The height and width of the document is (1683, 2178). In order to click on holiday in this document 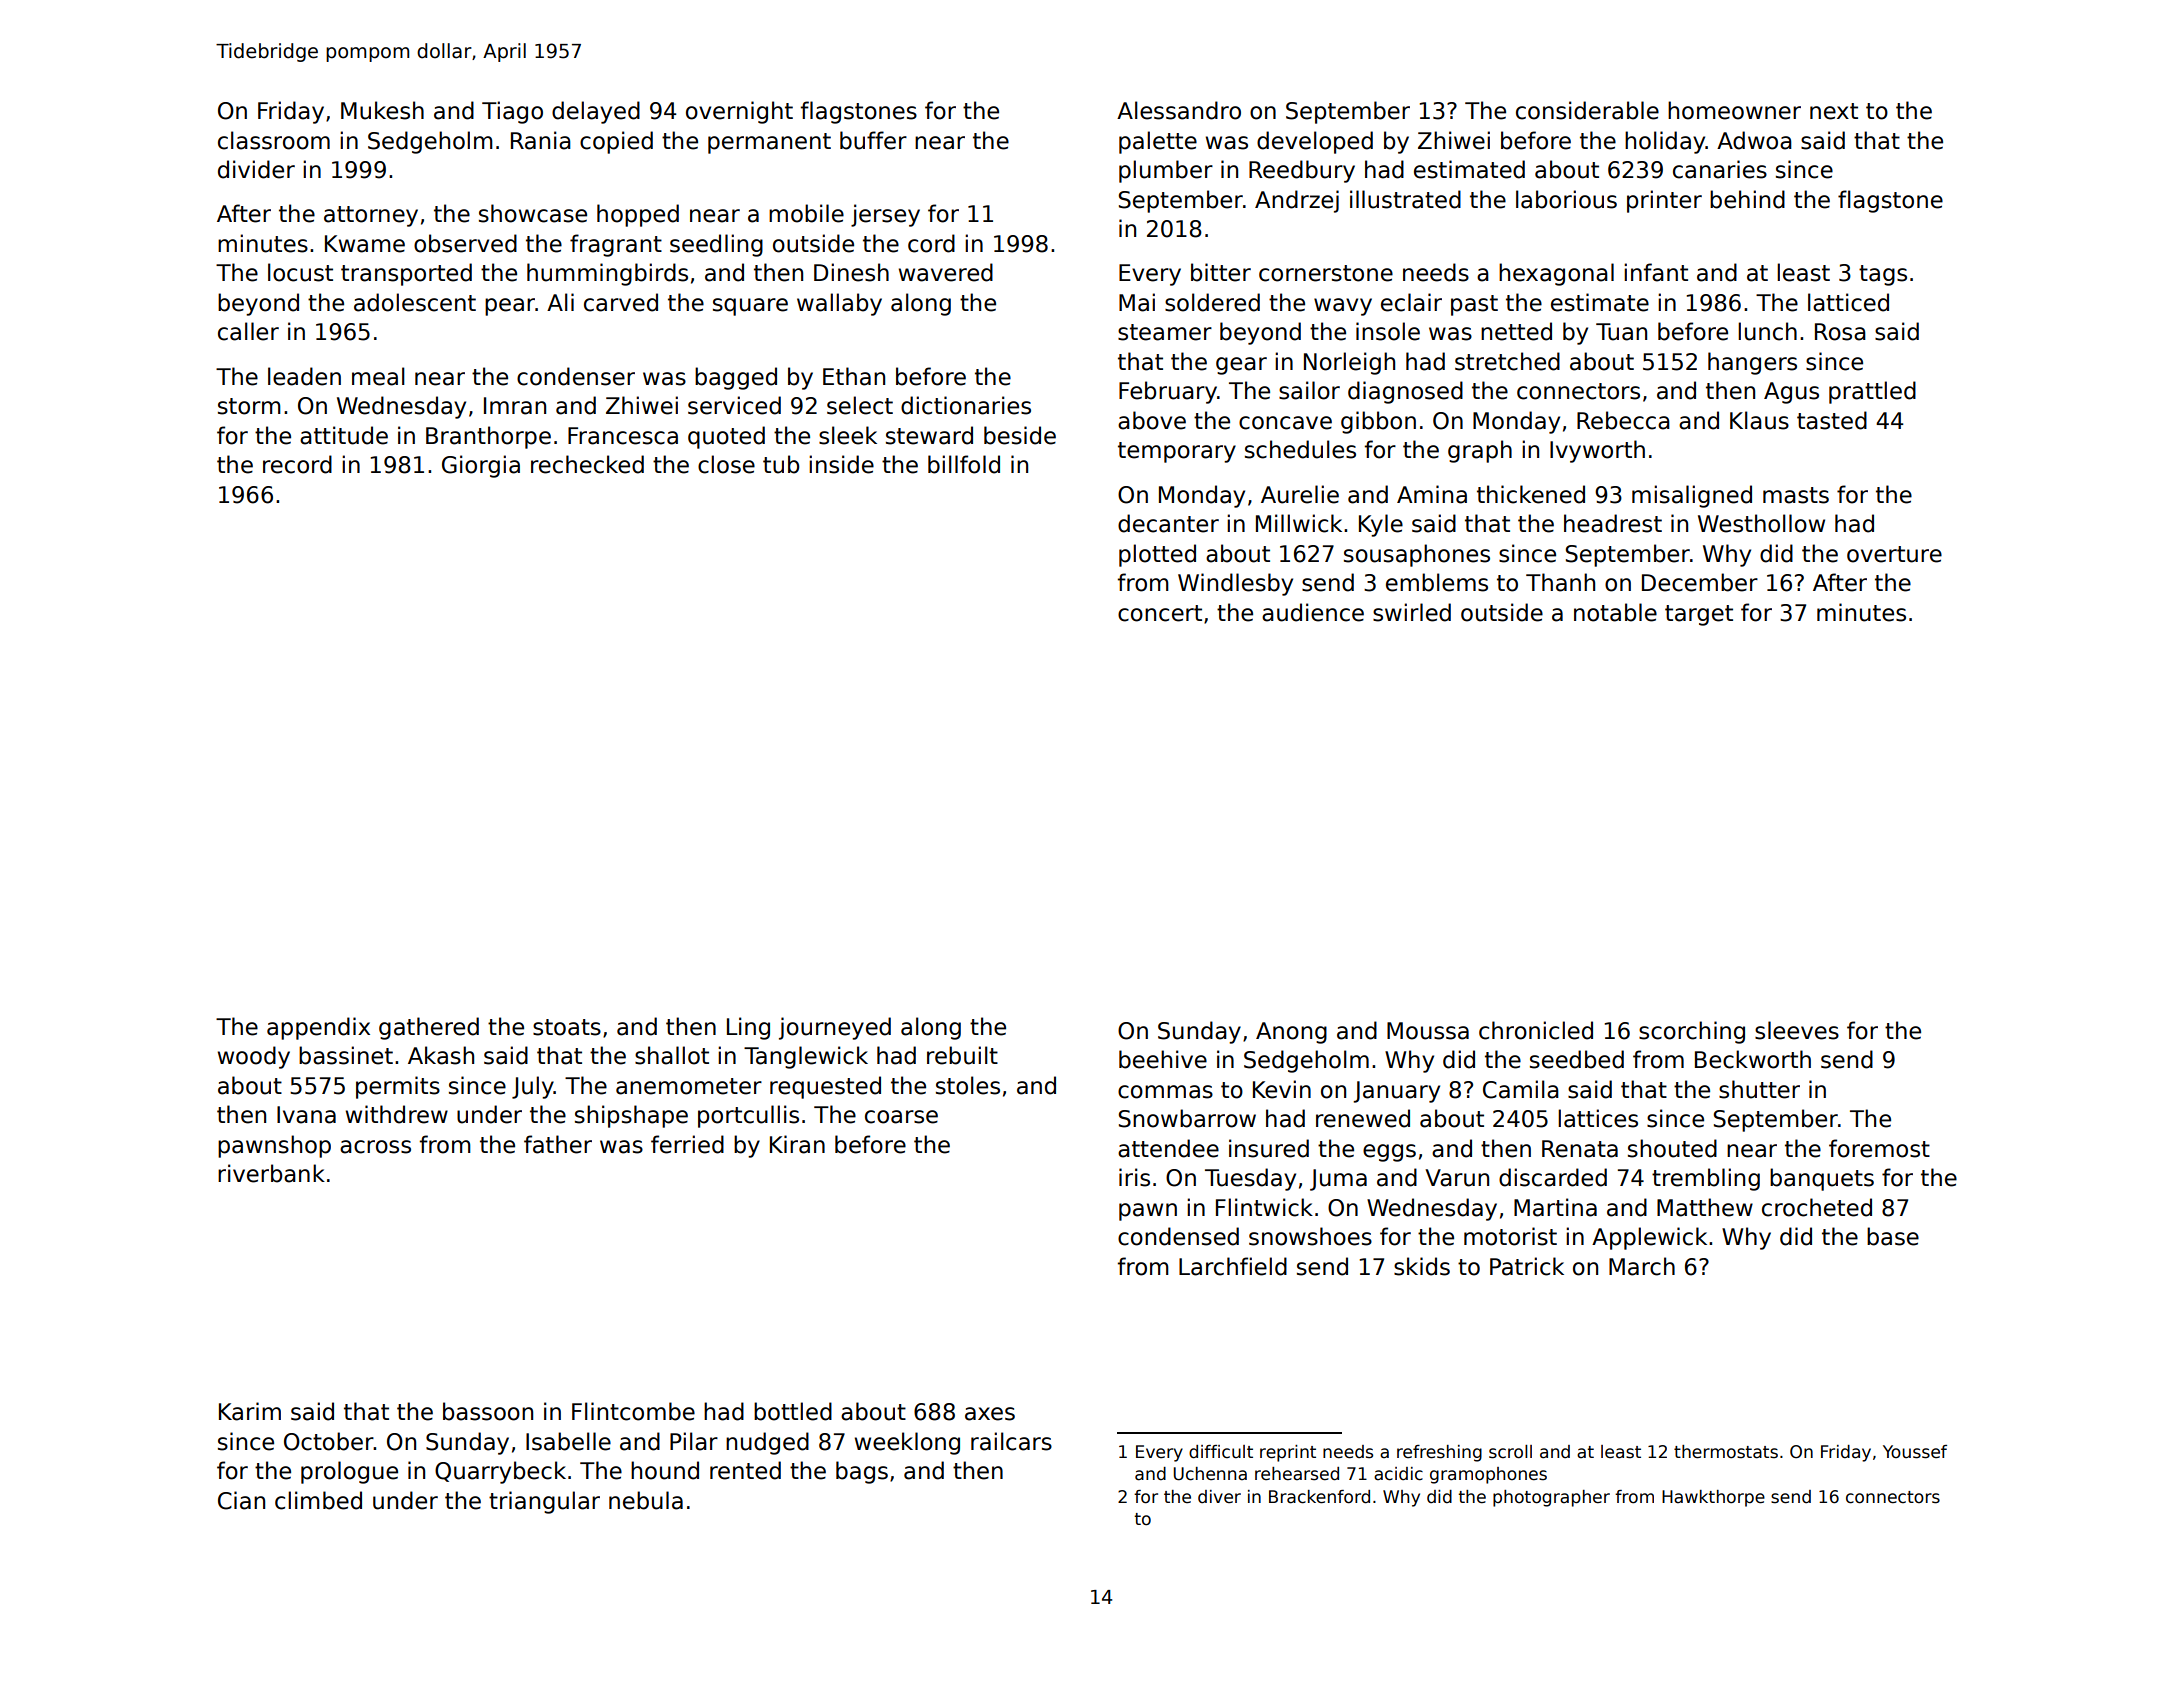, I will do `click(1665, 142)`.
